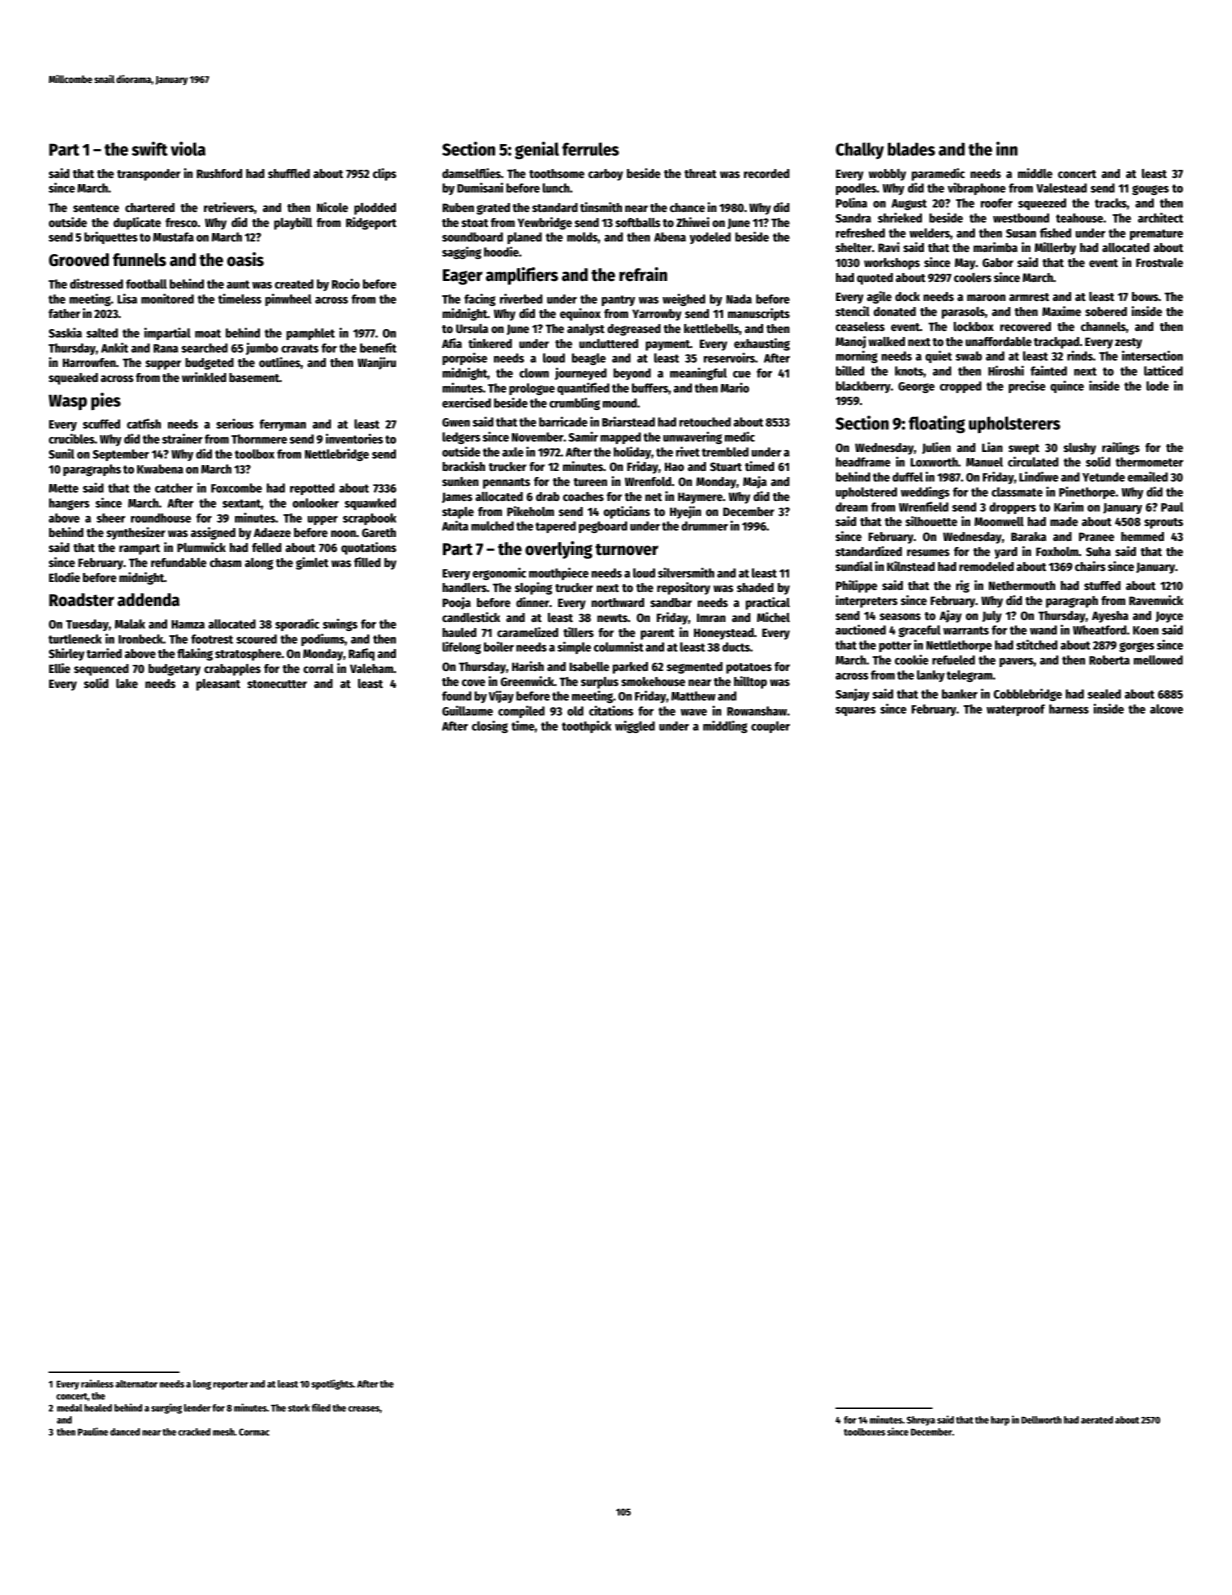 This page has width=1232, height=1595. What do you see at coordinates (635, 726) in the page?
I see `wiggled` at bounding box center [635, 726].
